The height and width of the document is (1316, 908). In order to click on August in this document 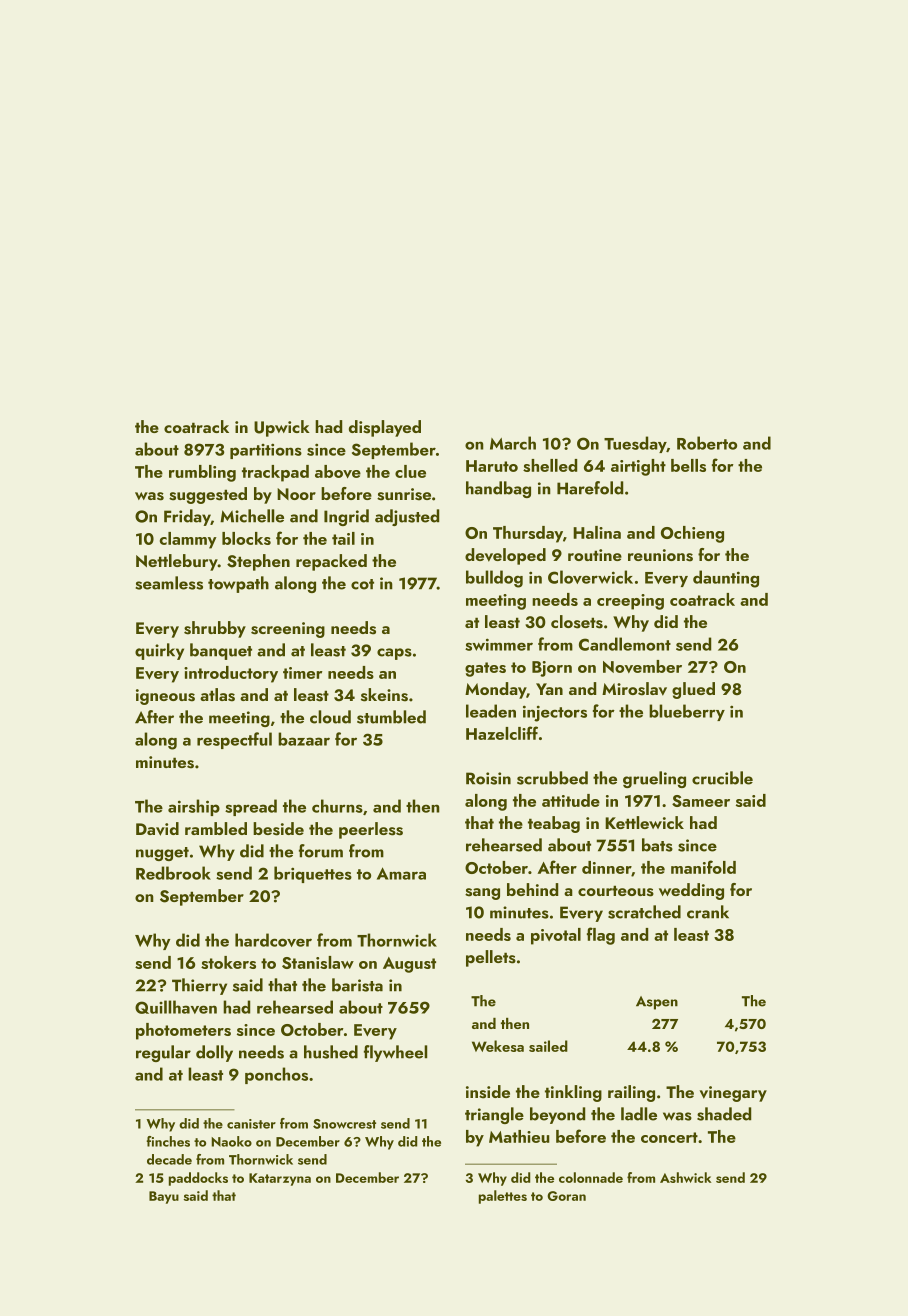, I will do `click(409, 965)`.
